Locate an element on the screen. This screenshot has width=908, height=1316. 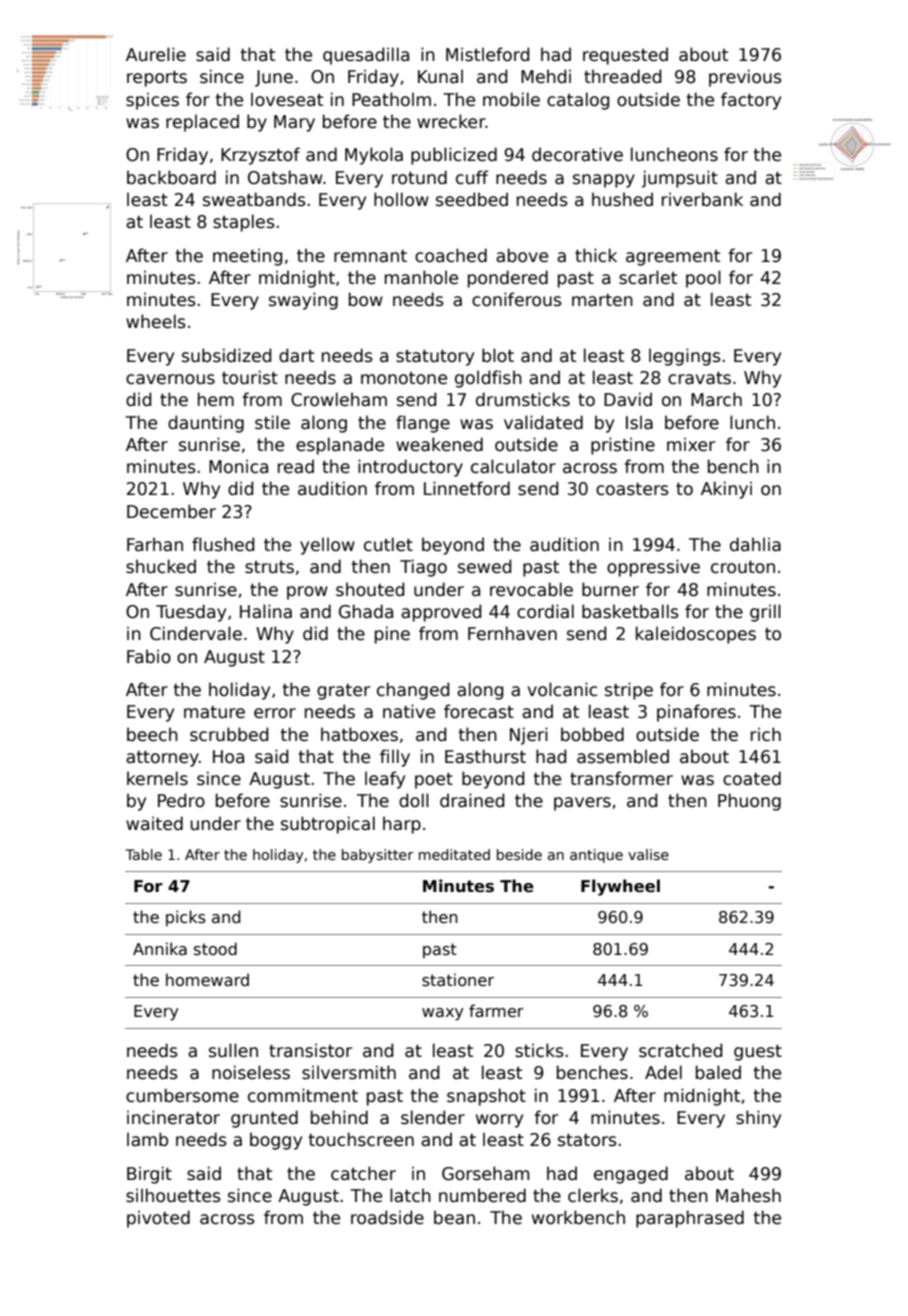
oppressive is located at coordinates (653, 568).
